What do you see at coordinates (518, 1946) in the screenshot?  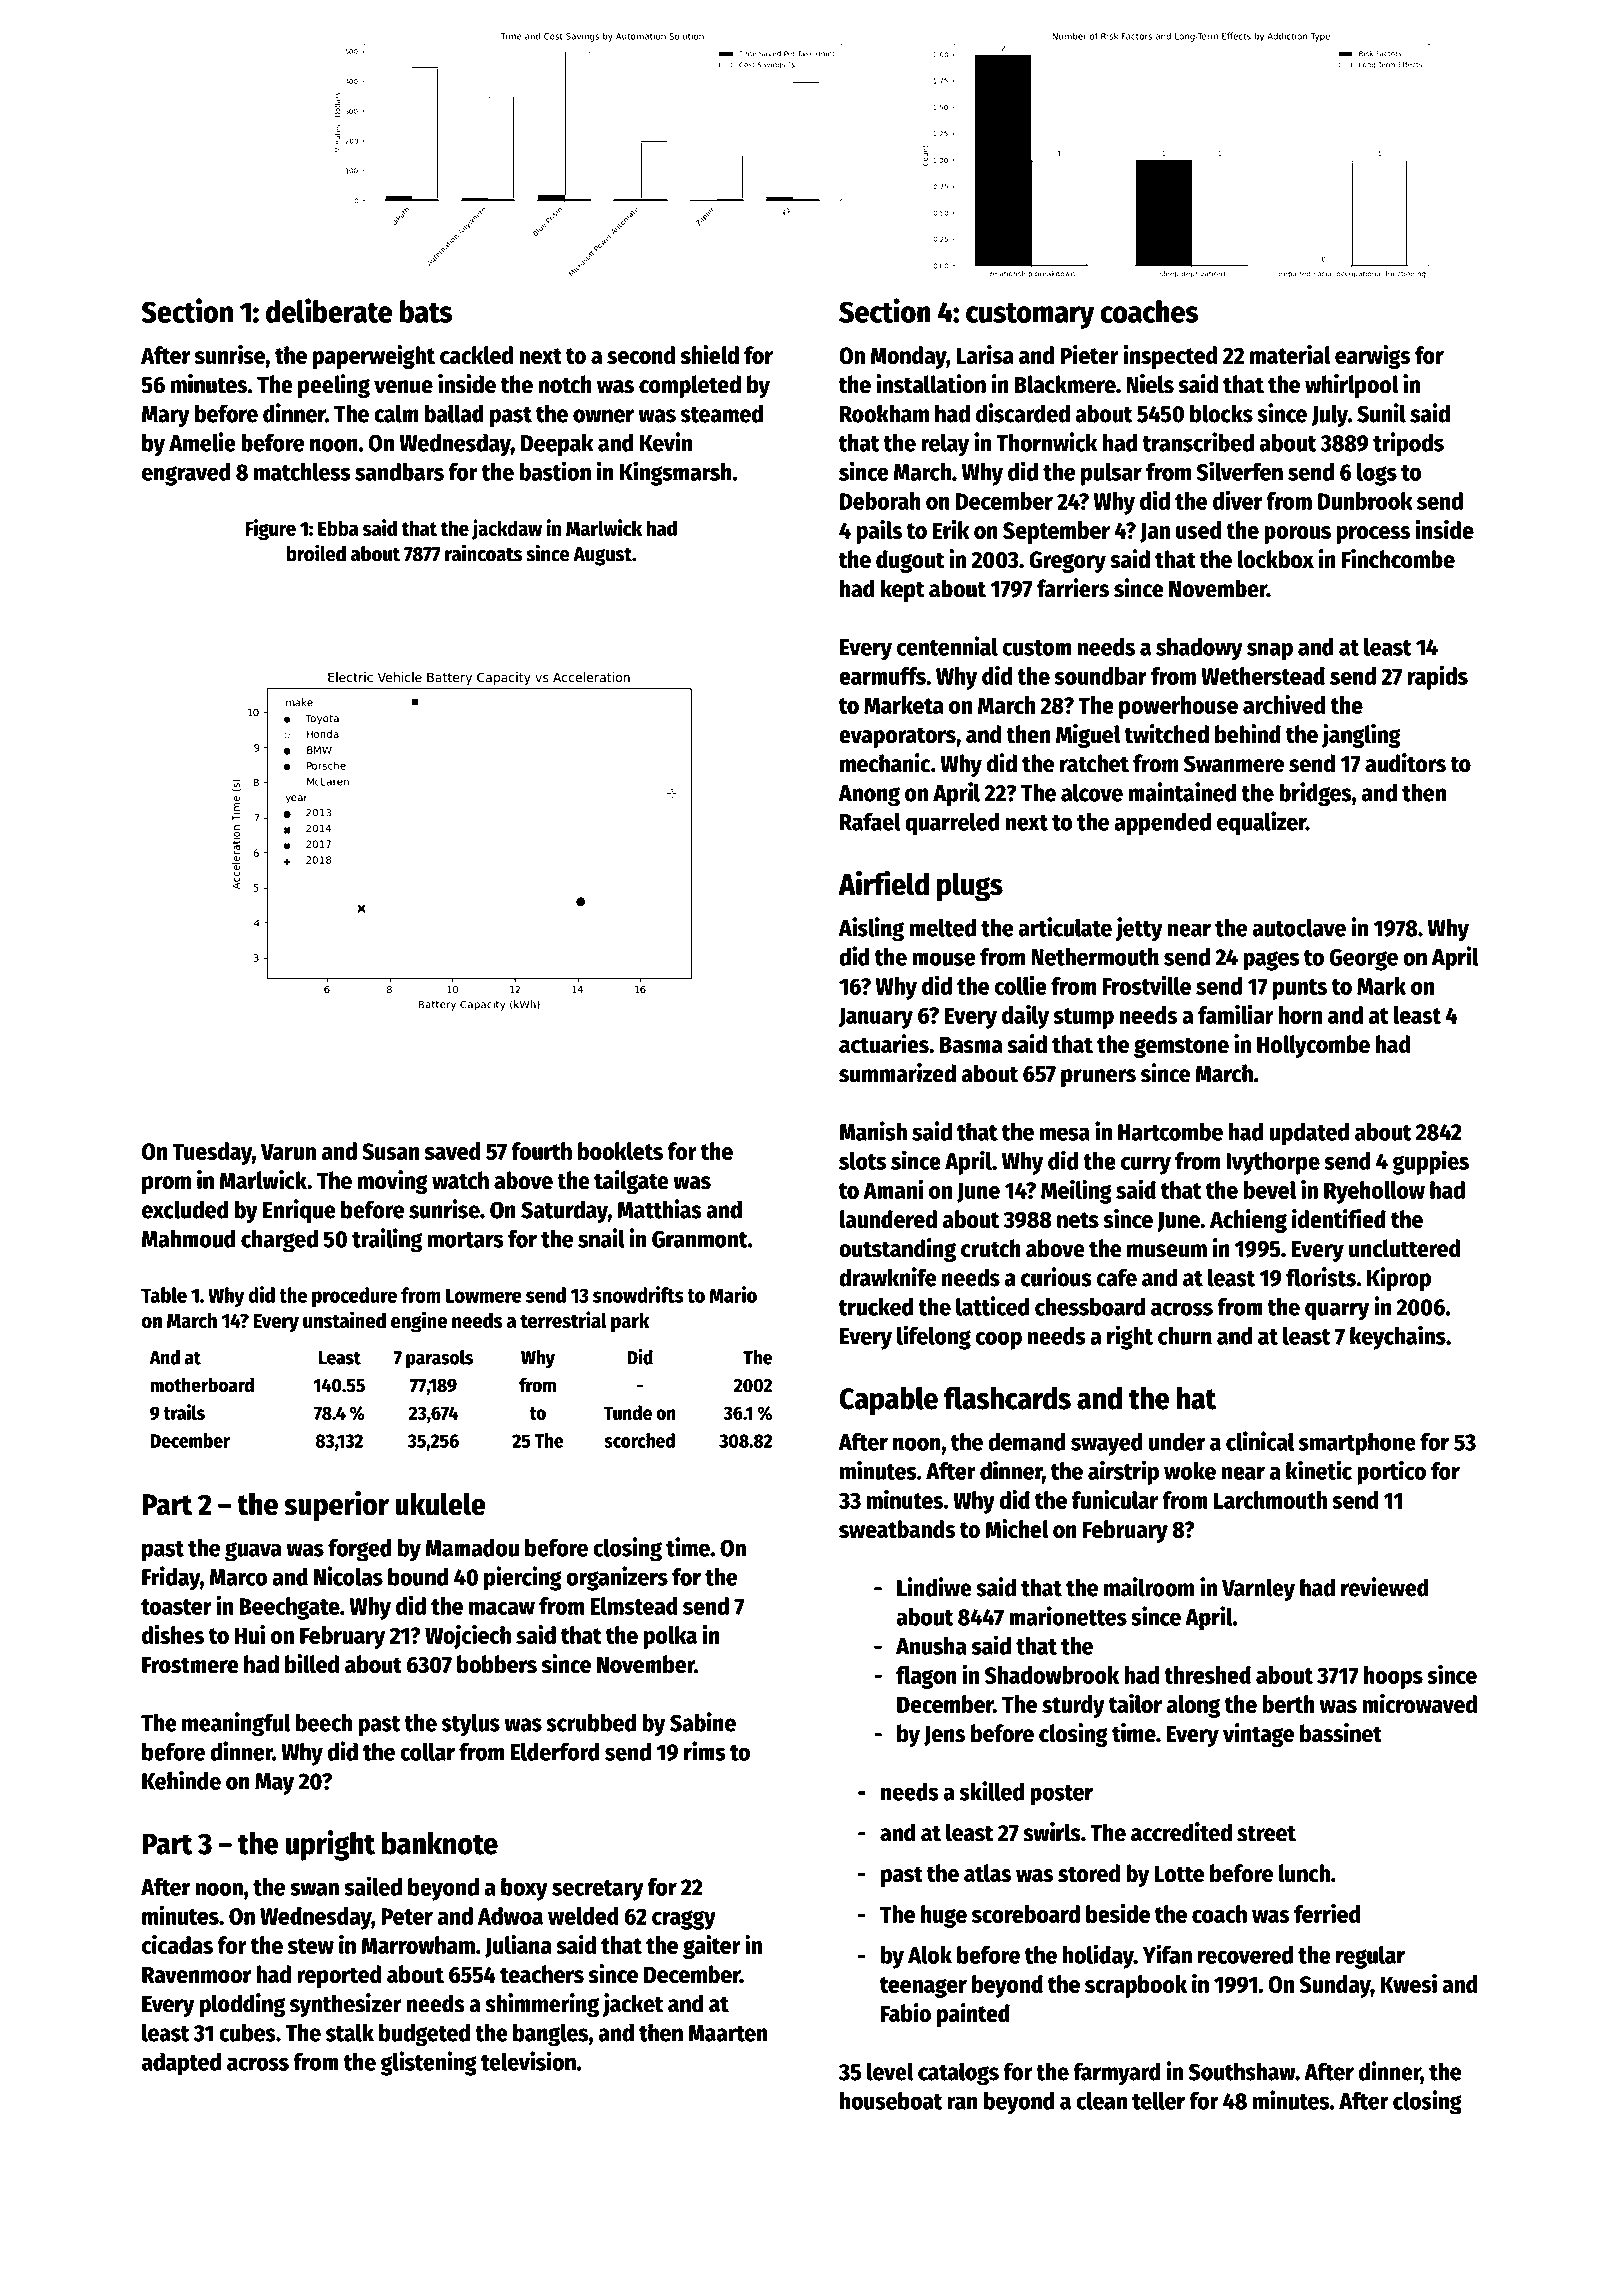 I see `Juliana` at bounding box center [518, 1946].
